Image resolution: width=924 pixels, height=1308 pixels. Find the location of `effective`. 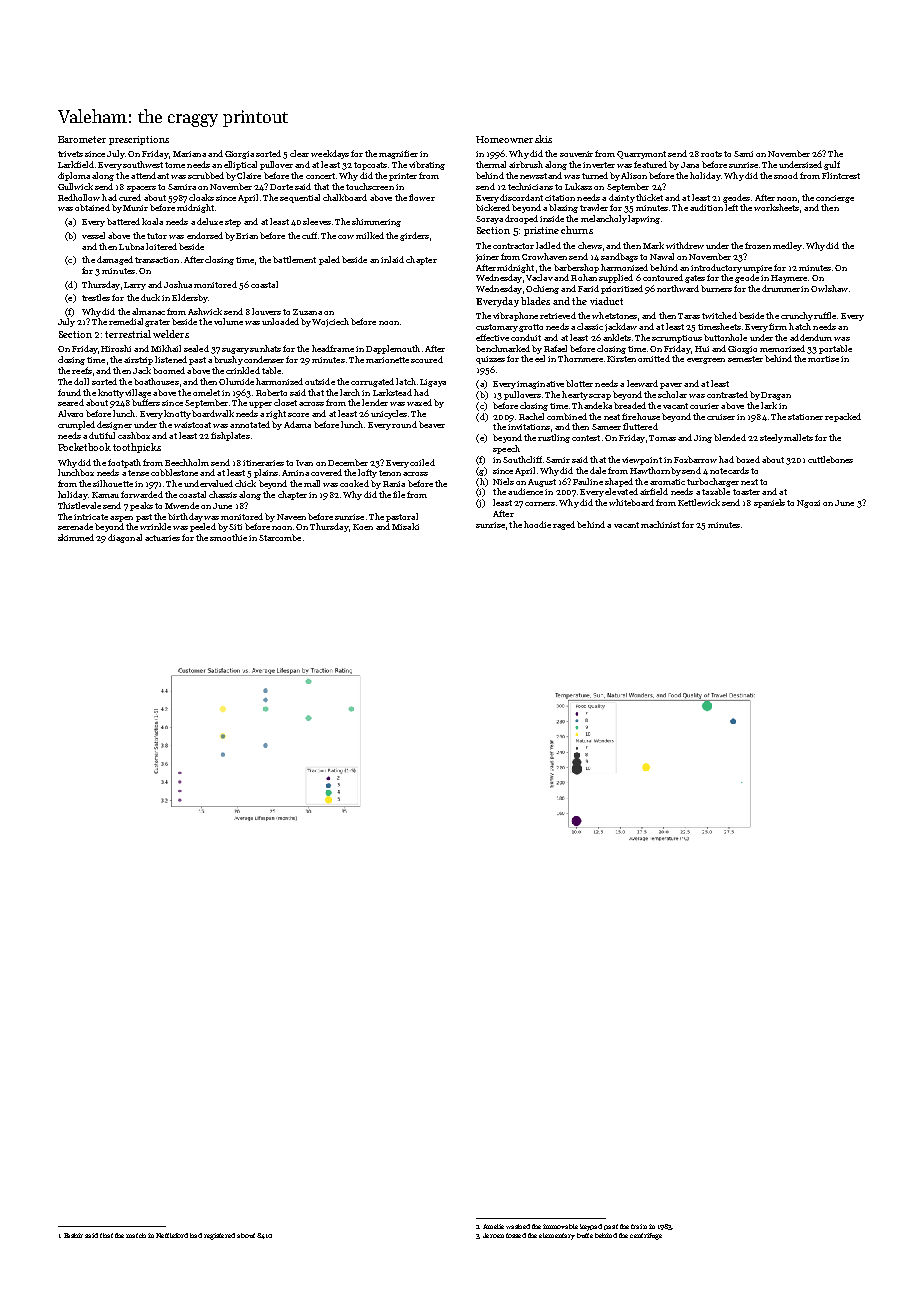

effective is located at coordinates (492, 337).
